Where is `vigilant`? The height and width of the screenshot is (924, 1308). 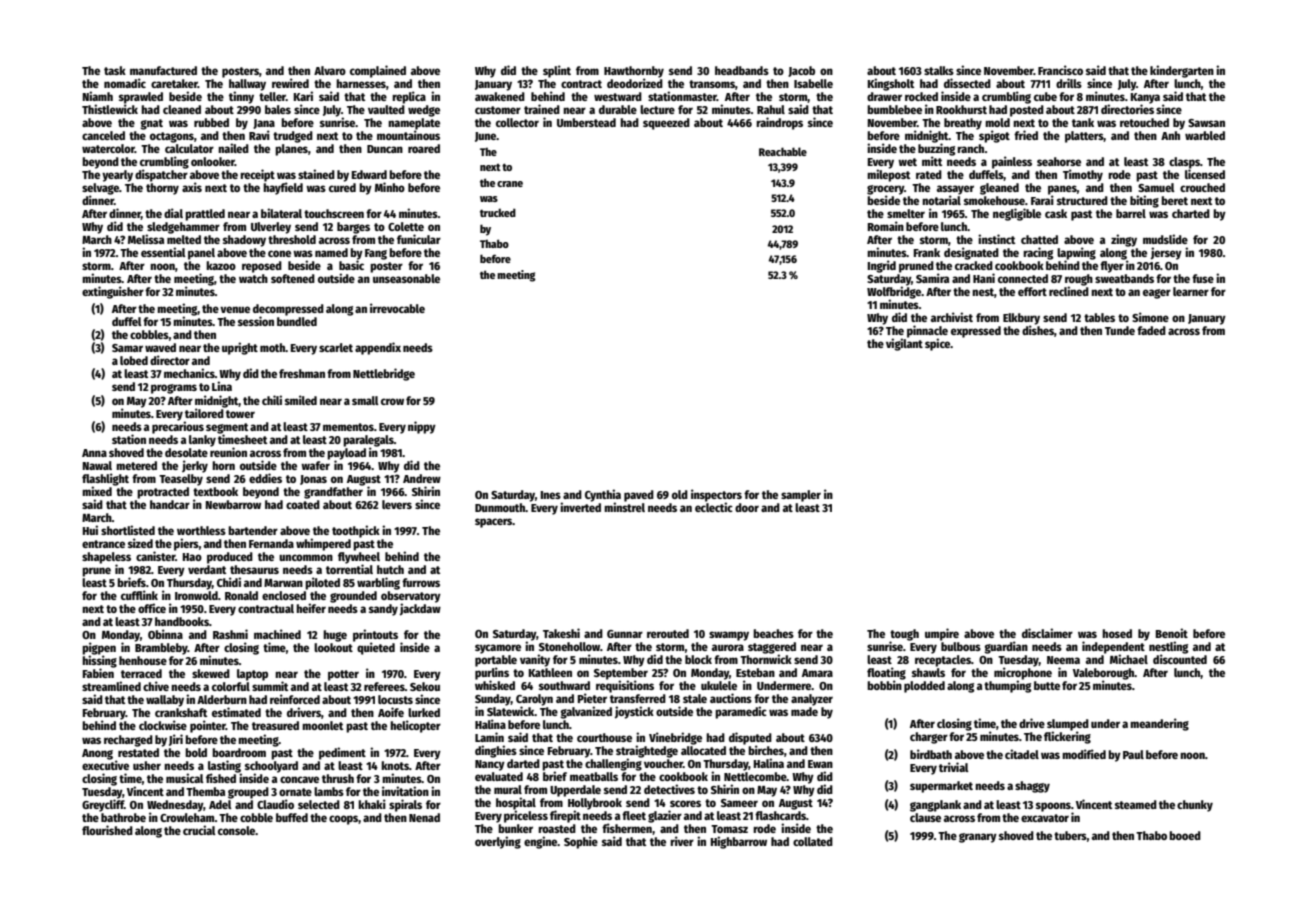 vigilant is located at coordinates (904, 344).
